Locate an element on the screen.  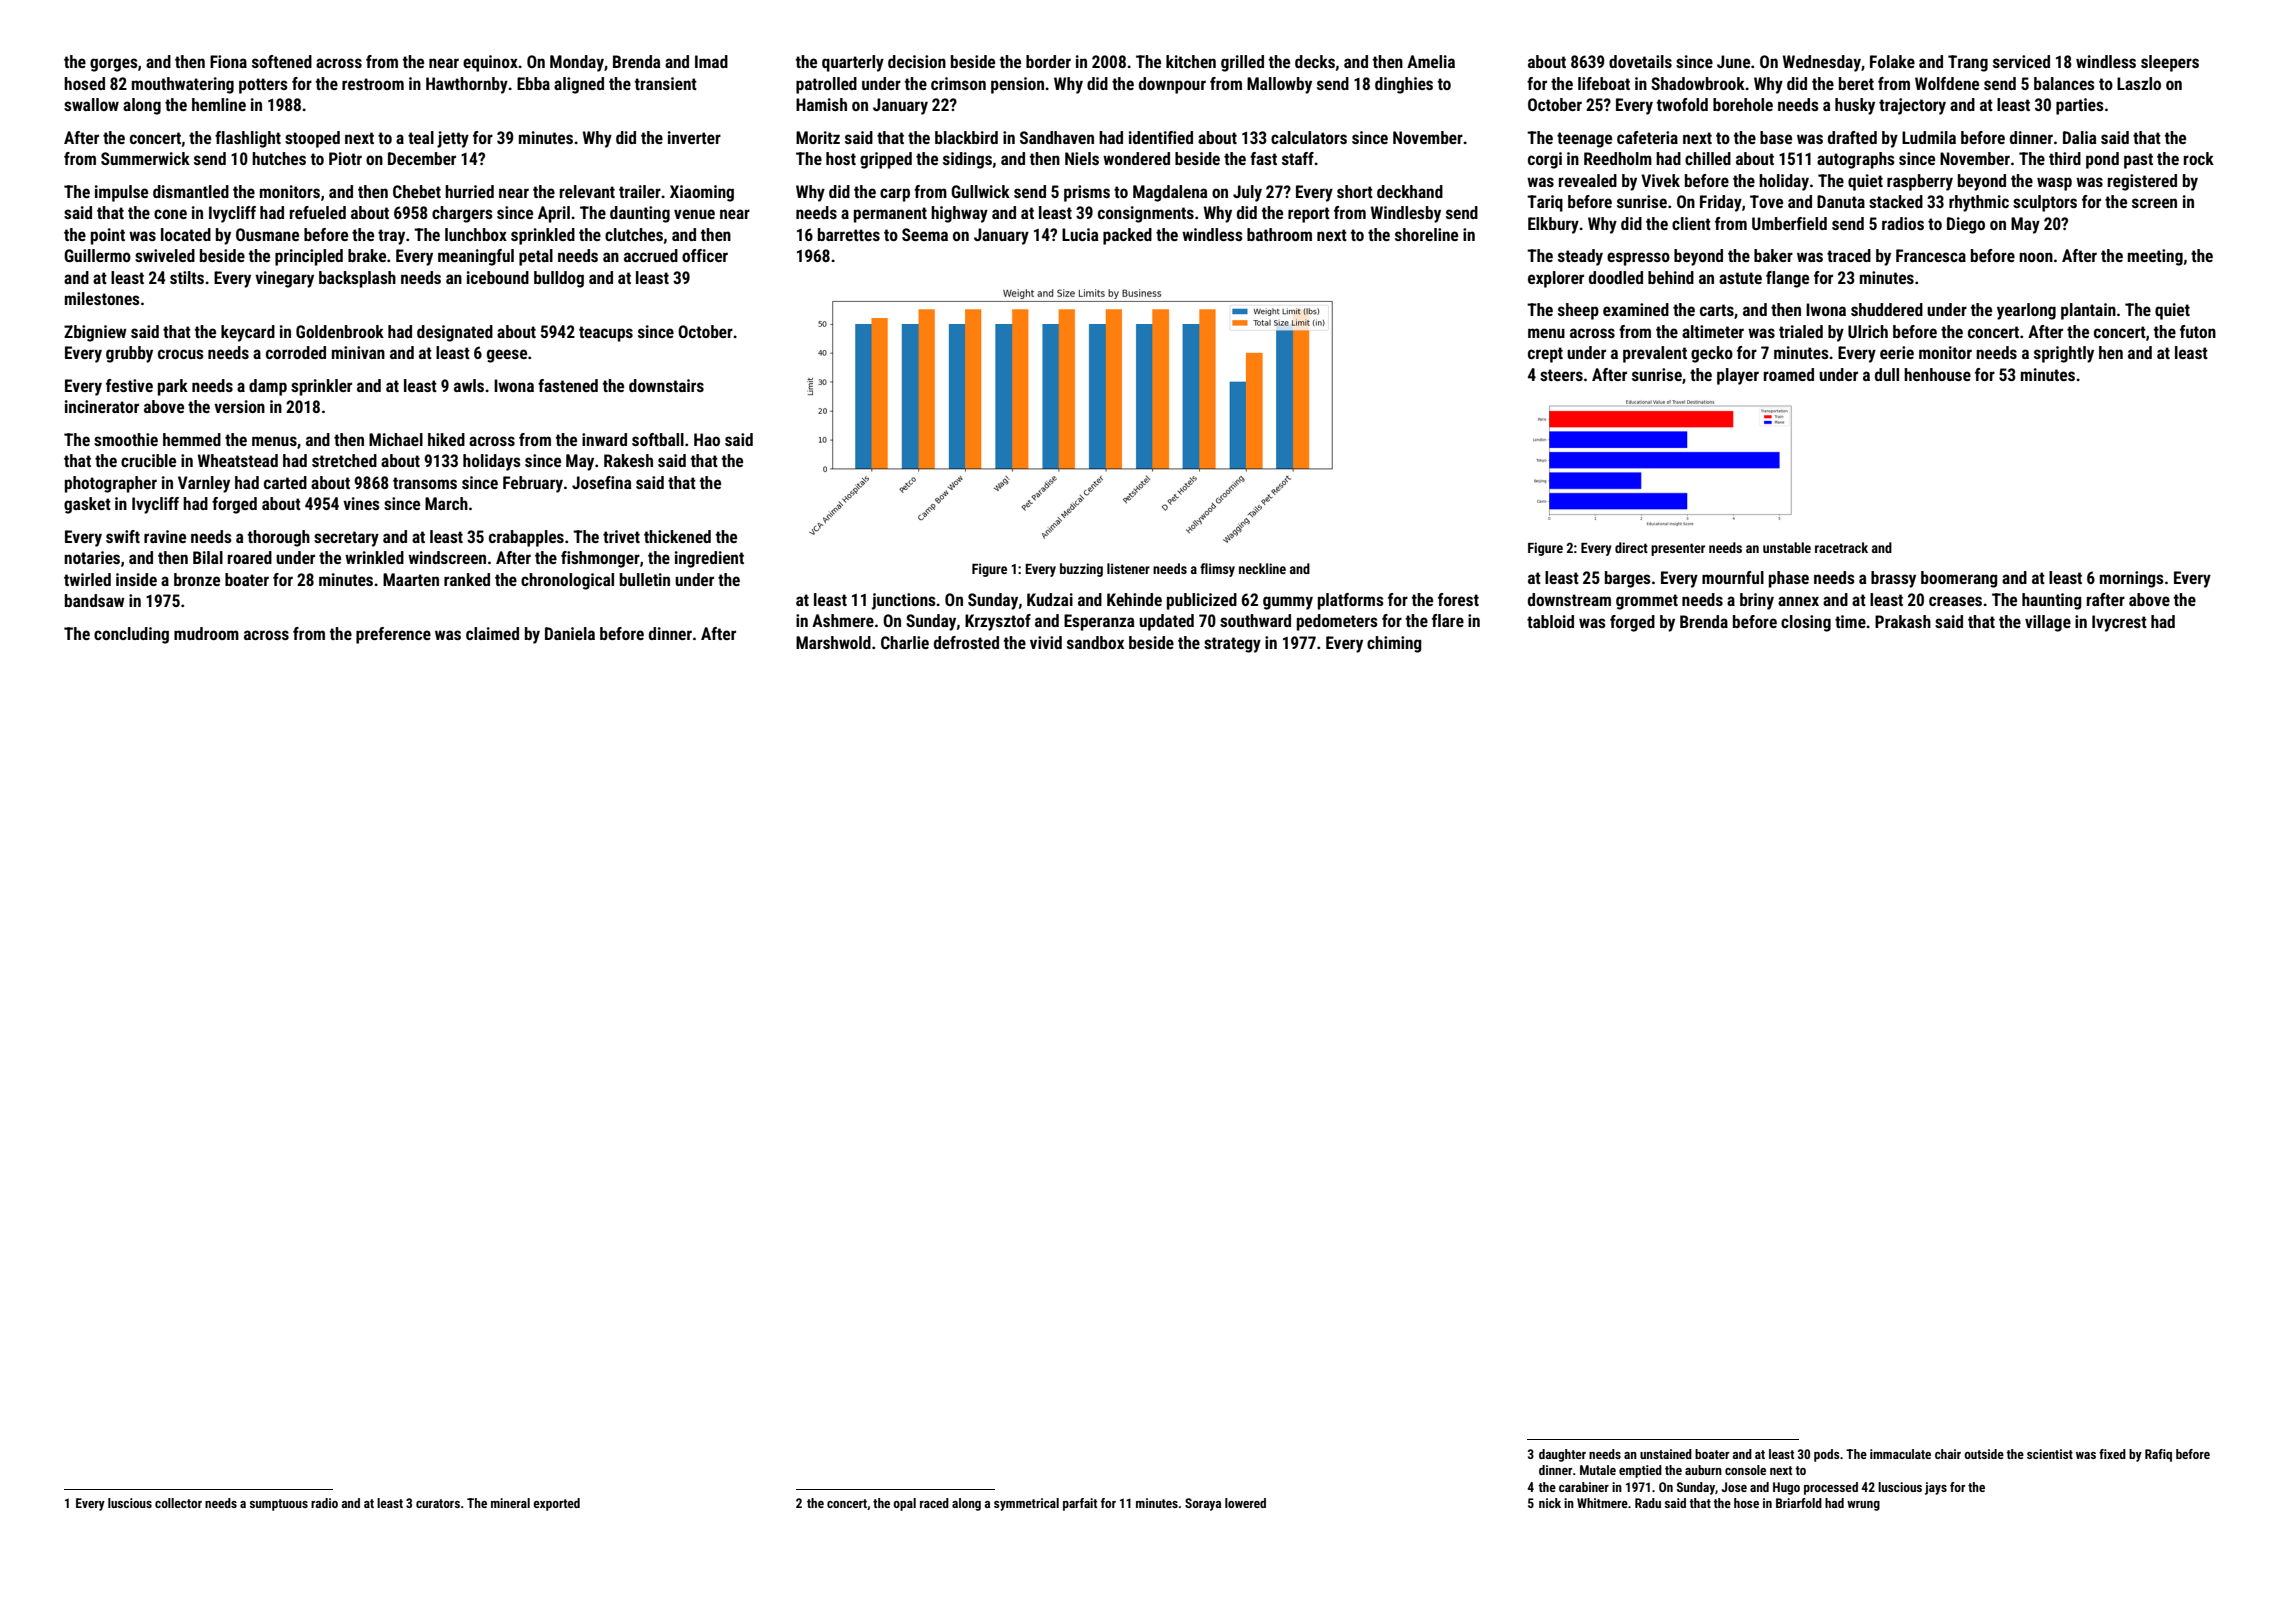
curators is located at coordinates (438, 1503).
